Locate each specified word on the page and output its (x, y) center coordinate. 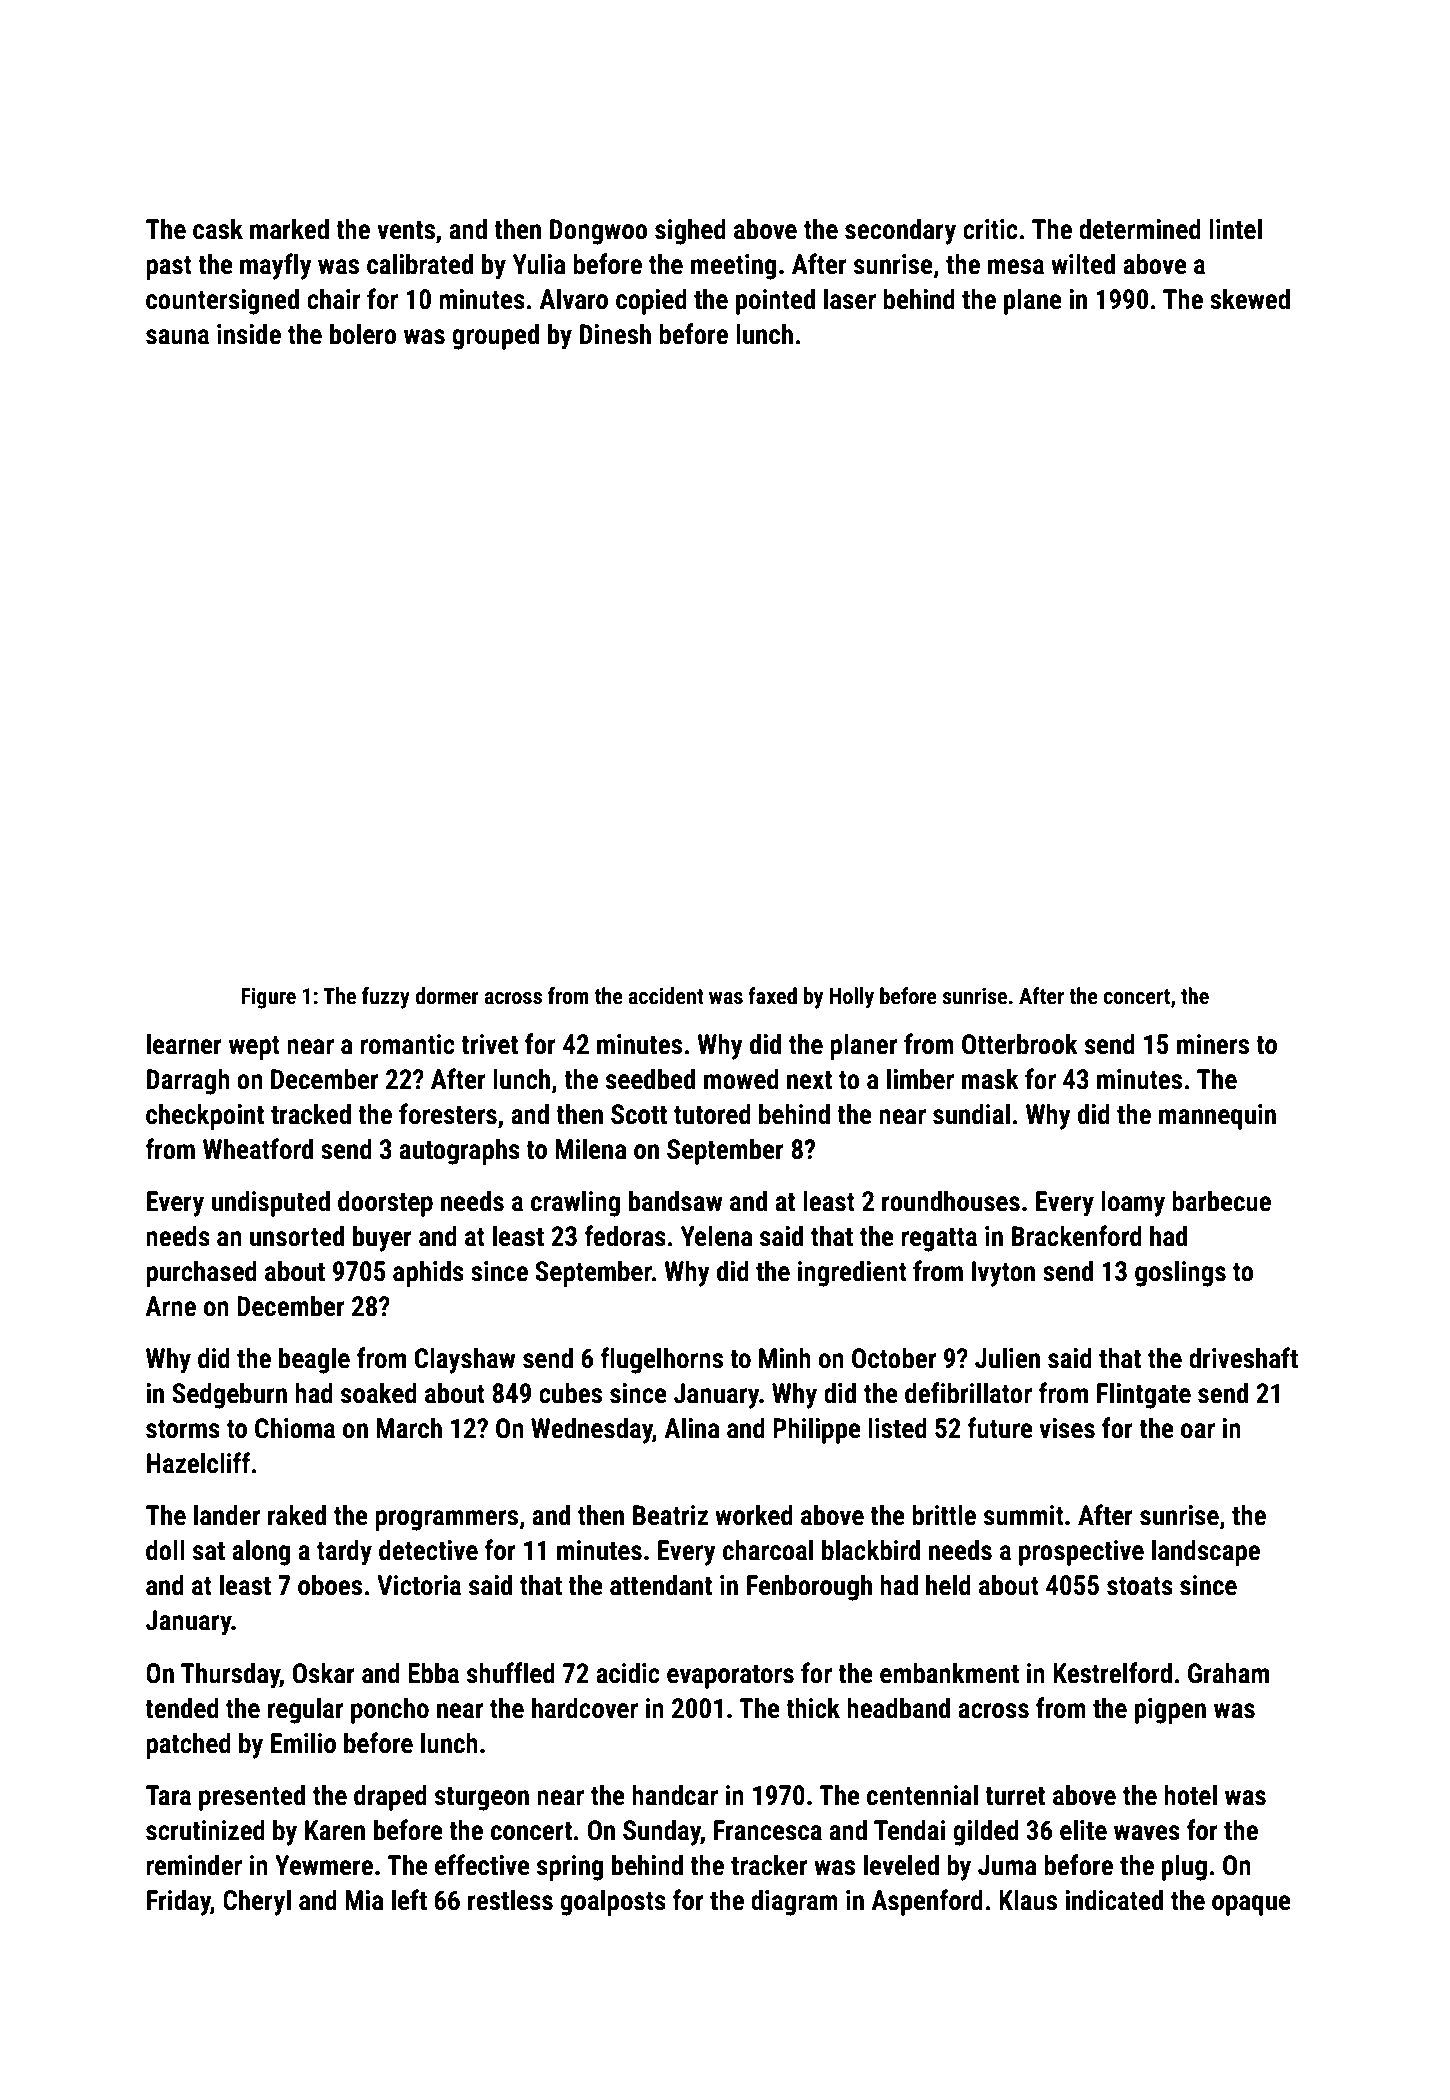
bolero (363, 334)
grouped (495, 336)
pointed (775, 301)
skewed (1250, 299)
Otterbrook (1020, 1044)
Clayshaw (465, 1360)
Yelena (716, 1236)
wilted (1083, 264)
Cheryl (257, 1902)
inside (249, 334)
